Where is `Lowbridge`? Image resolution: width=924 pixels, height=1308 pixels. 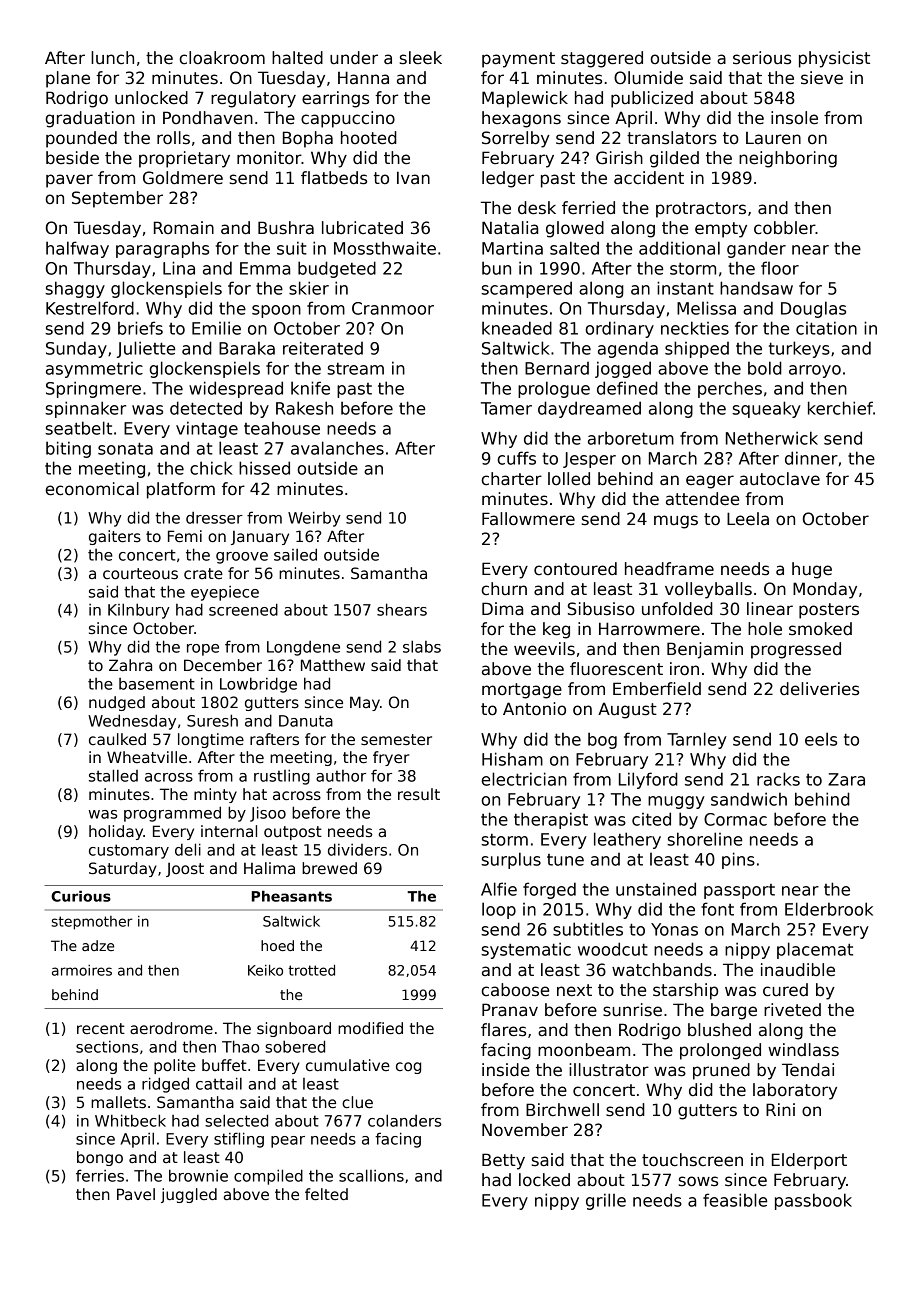
Lowbridge is located at coordinates (258, 685).
